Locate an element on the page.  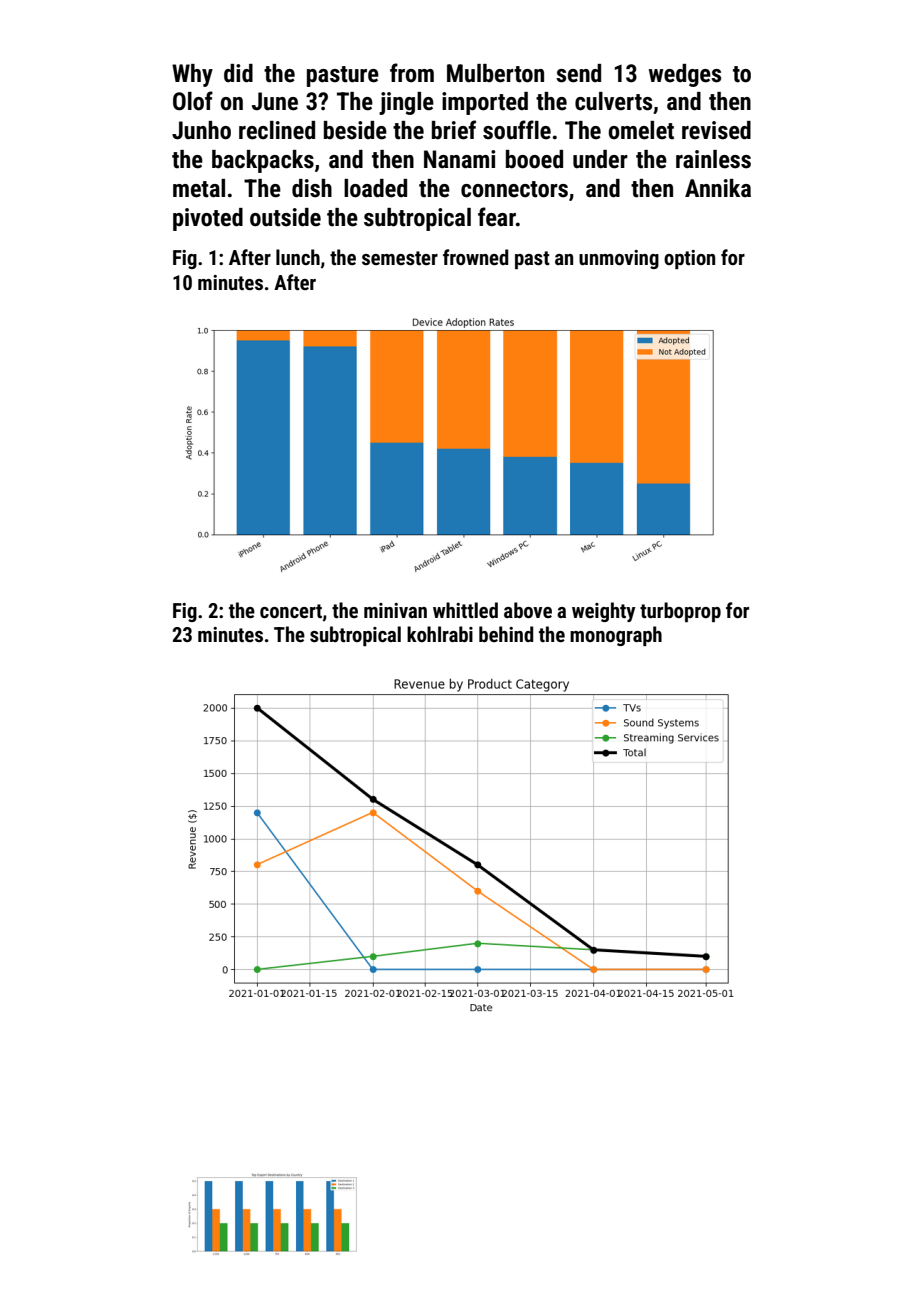
send is located at coordinates (578, 73).
